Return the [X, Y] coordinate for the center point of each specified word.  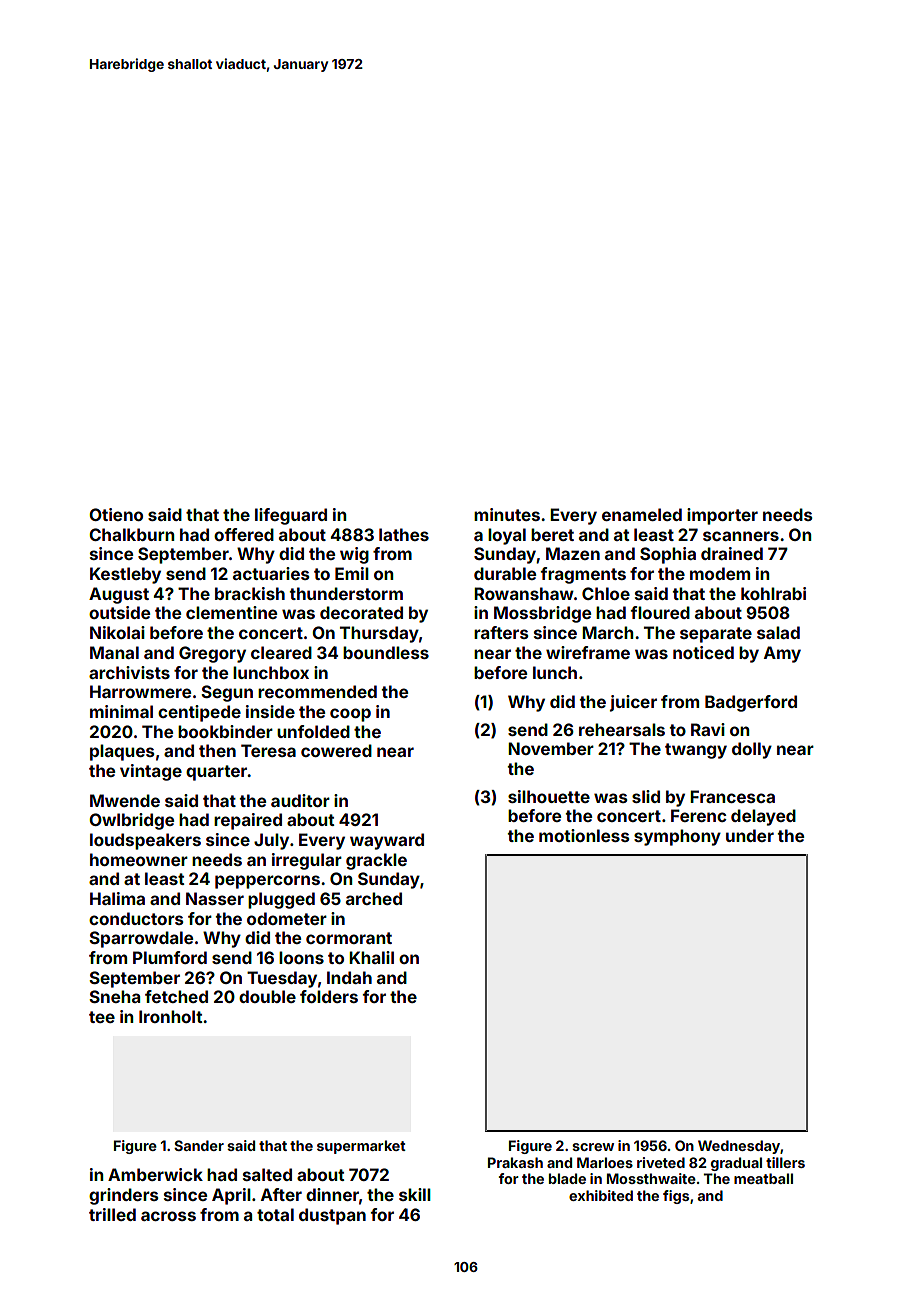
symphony [677, 837]
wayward [387, 841]
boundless [386, 652]
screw [593, 1147]
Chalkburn [132, 534]
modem [720, 573]
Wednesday [739, 1147]
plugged [281, 900]
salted [267, 1174]
